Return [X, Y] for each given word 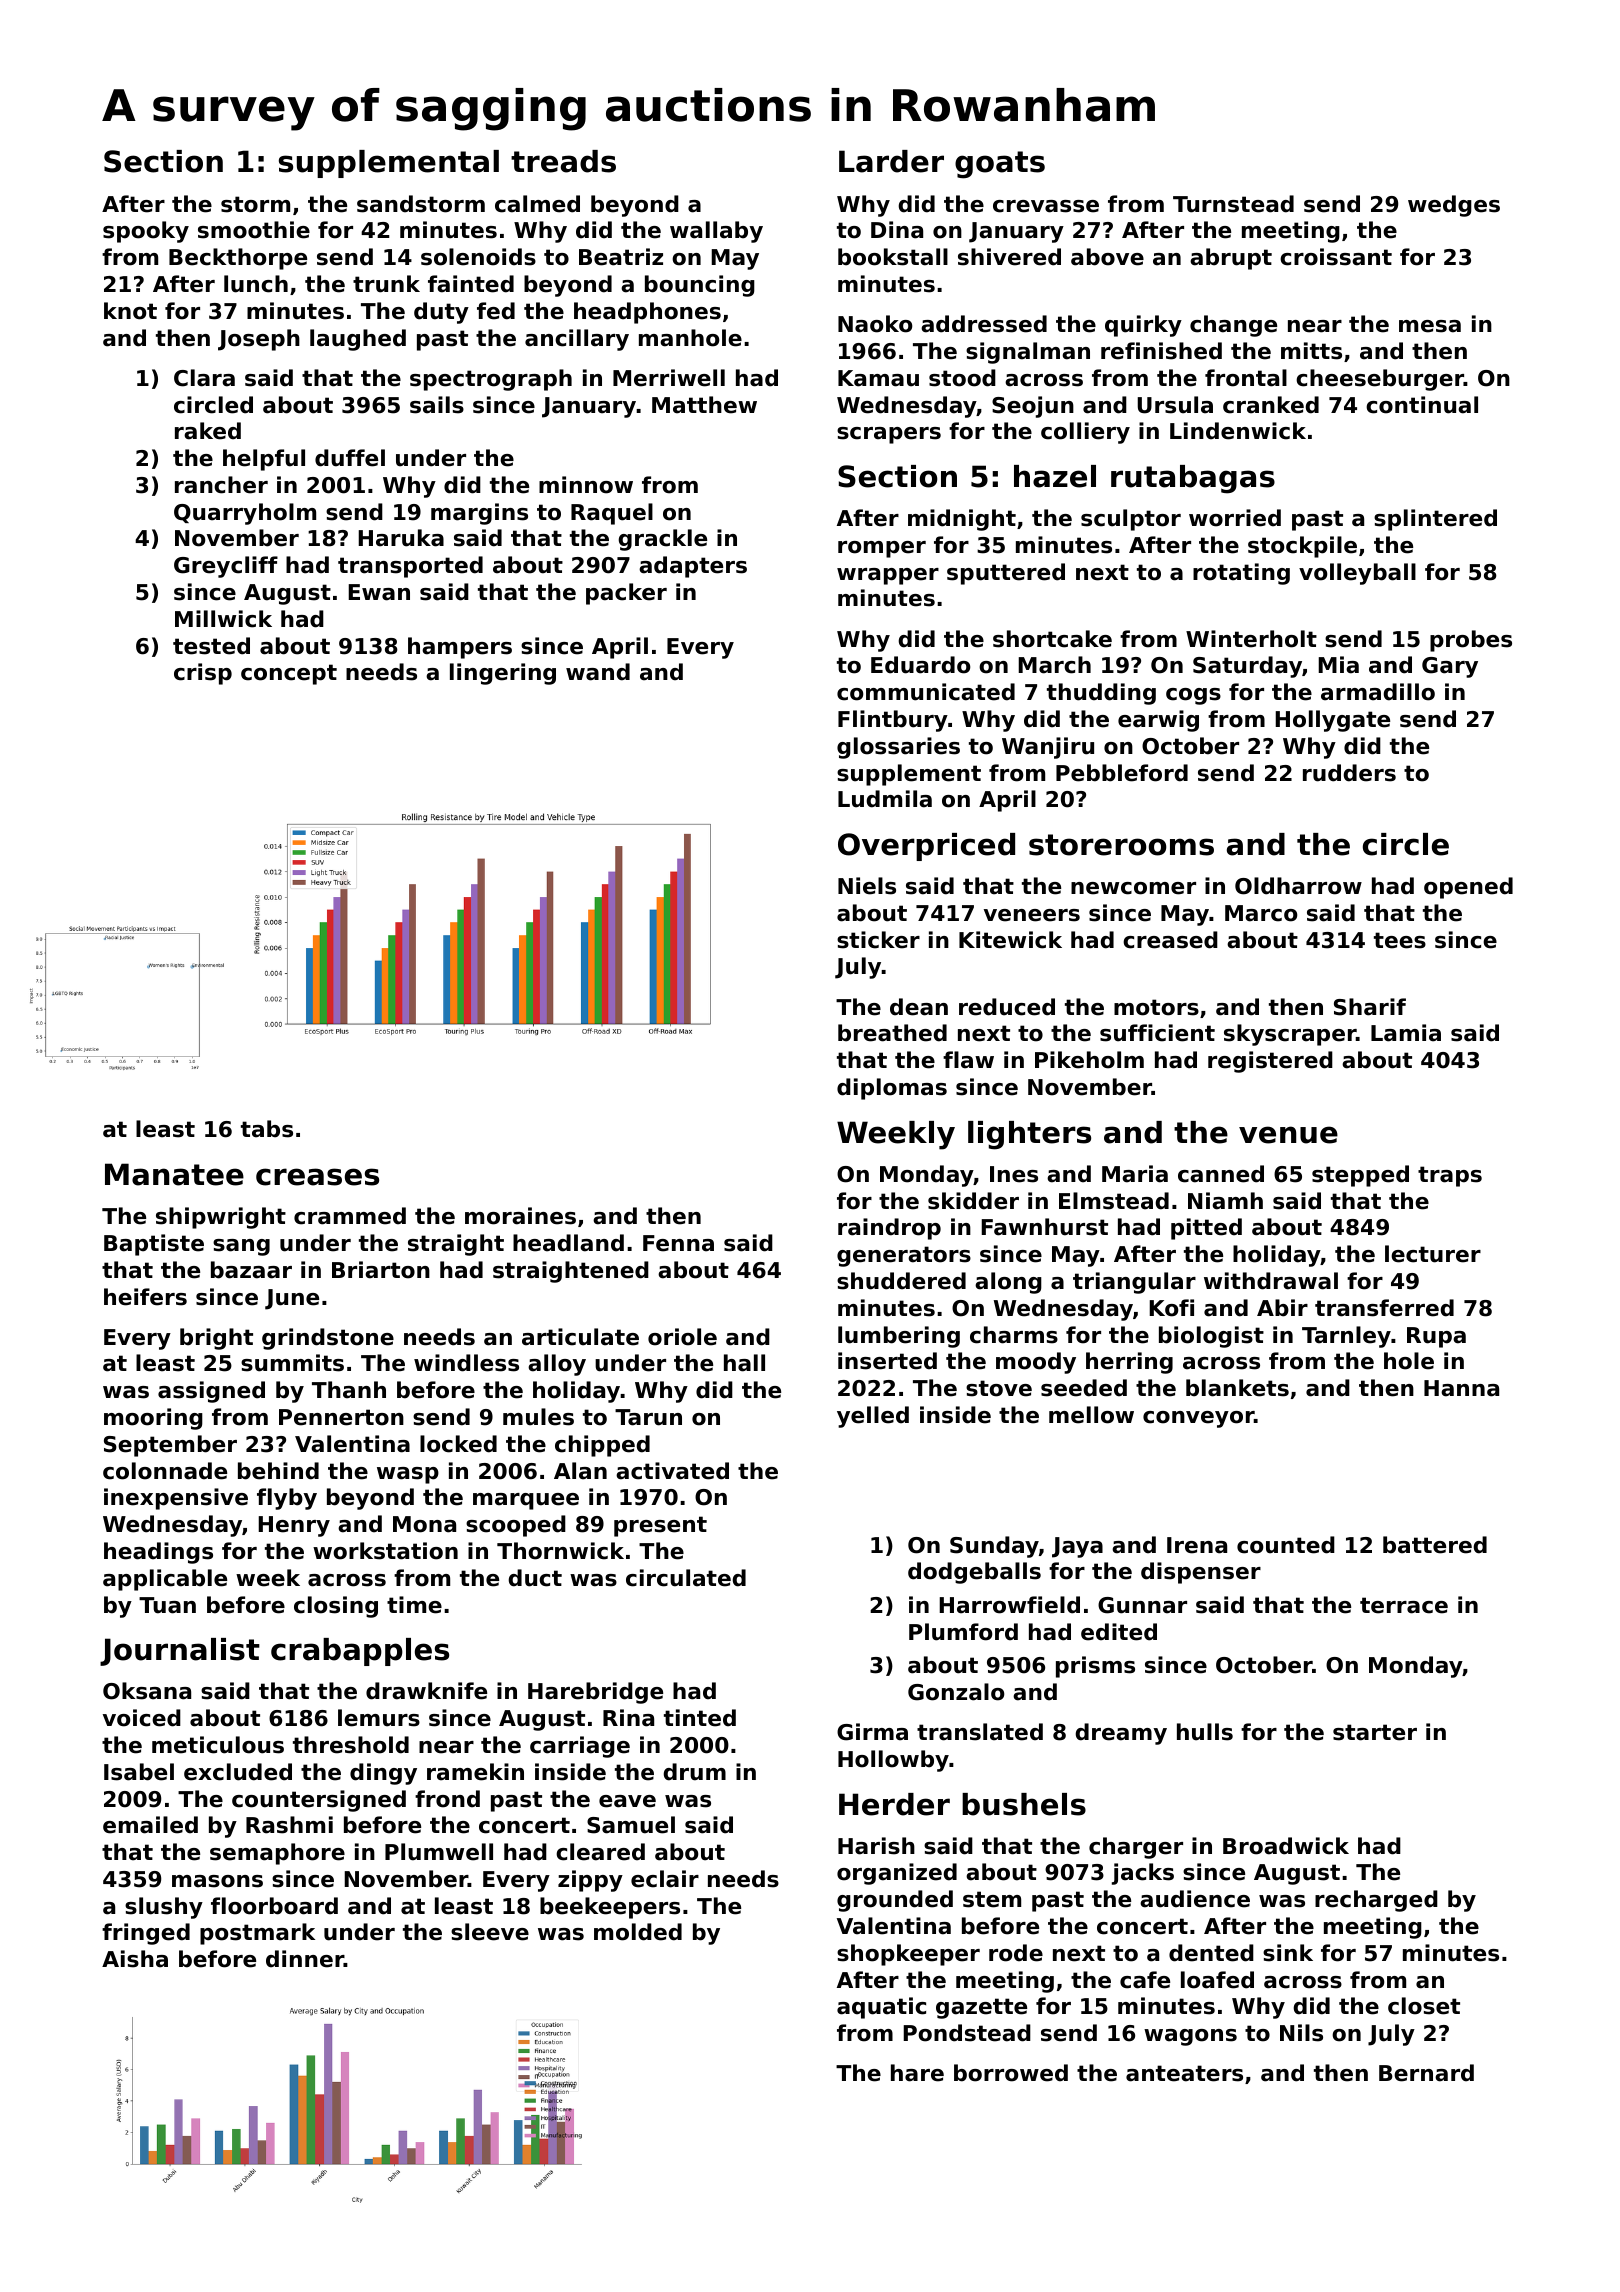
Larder [891, 161]
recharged [1376, 1901]
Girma [872, 1732]
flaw [968, 1060]
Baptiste [154, 1245]
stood [962, 378]
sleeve [490, 1932]
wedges [1454, 206]
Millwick [223, 619]
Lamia [1406, 1033]
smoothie [254, 230]
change [1233, 326]
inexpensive [176, 1499]
